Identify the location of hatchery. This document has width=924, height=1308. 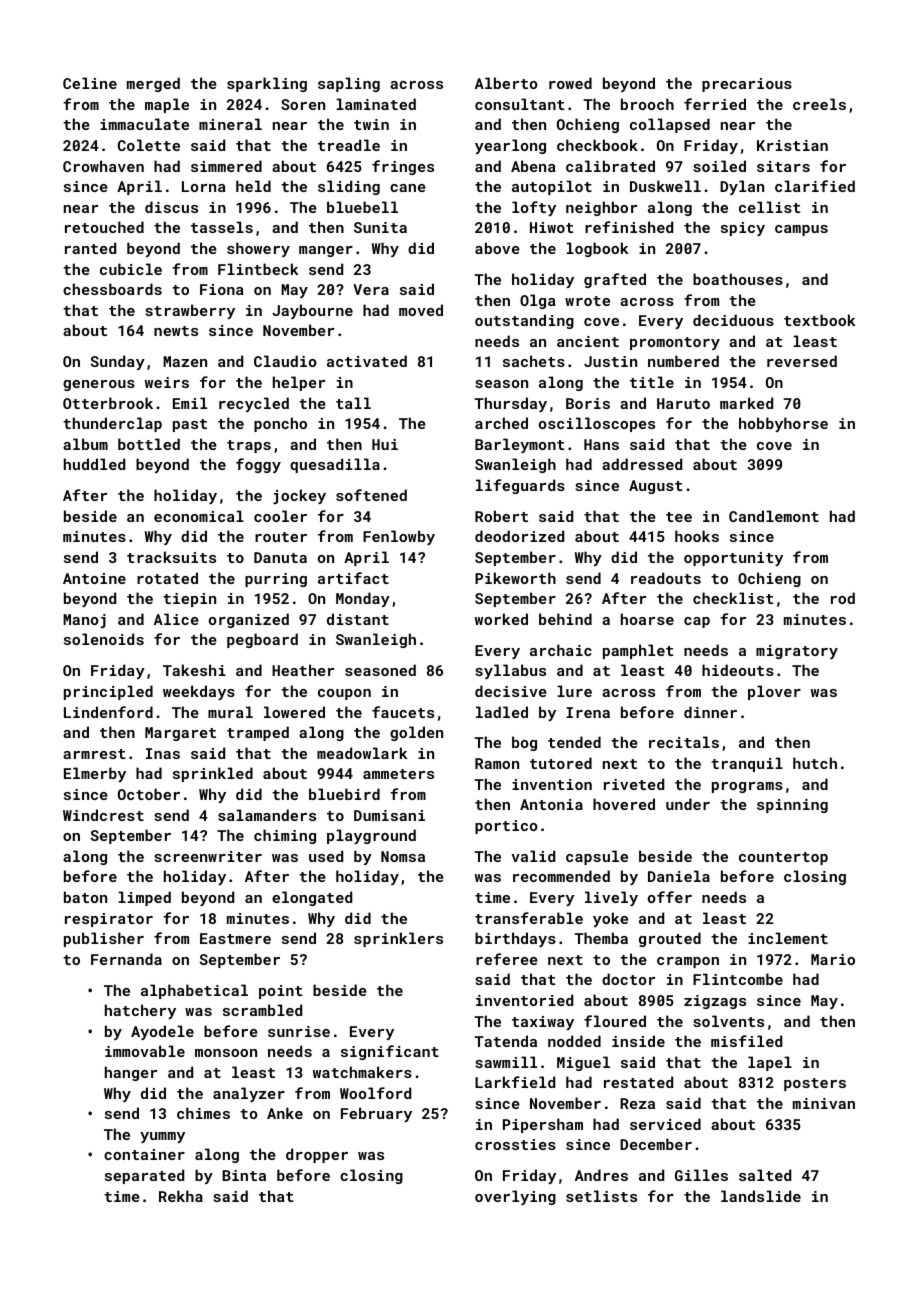
(140, 1011).
